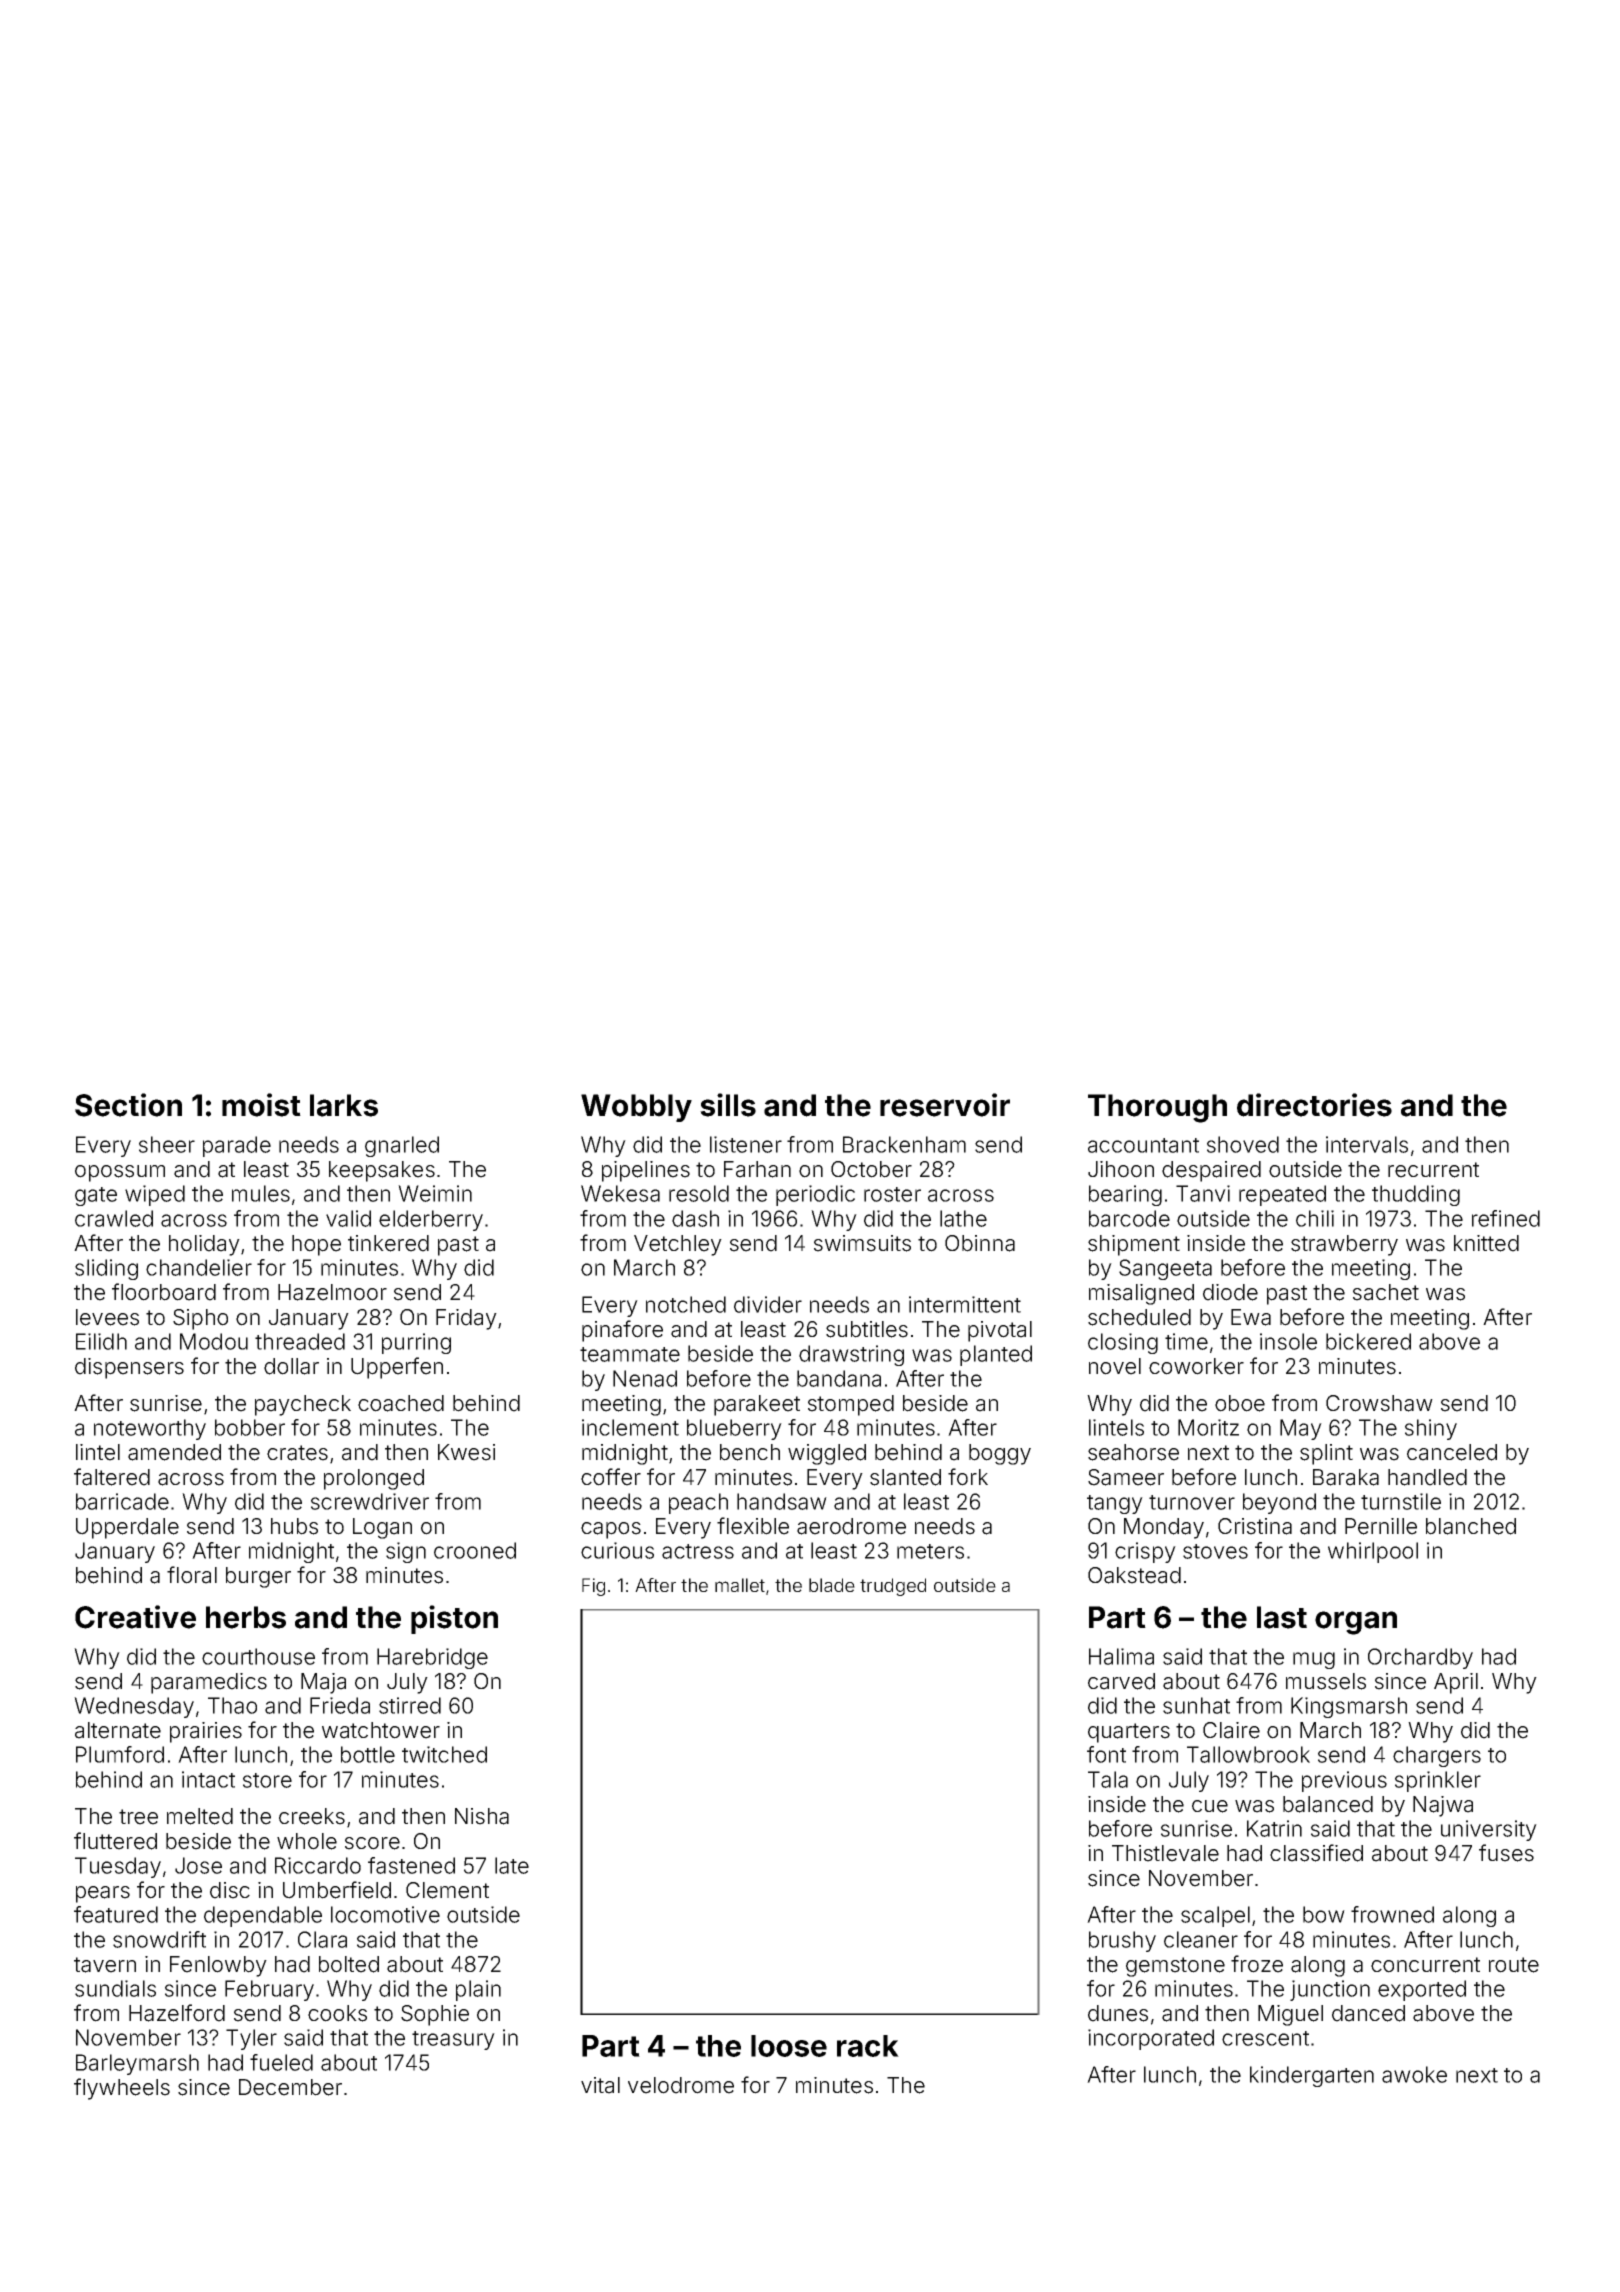  I want to click on exported, so click(1422, 1990).
